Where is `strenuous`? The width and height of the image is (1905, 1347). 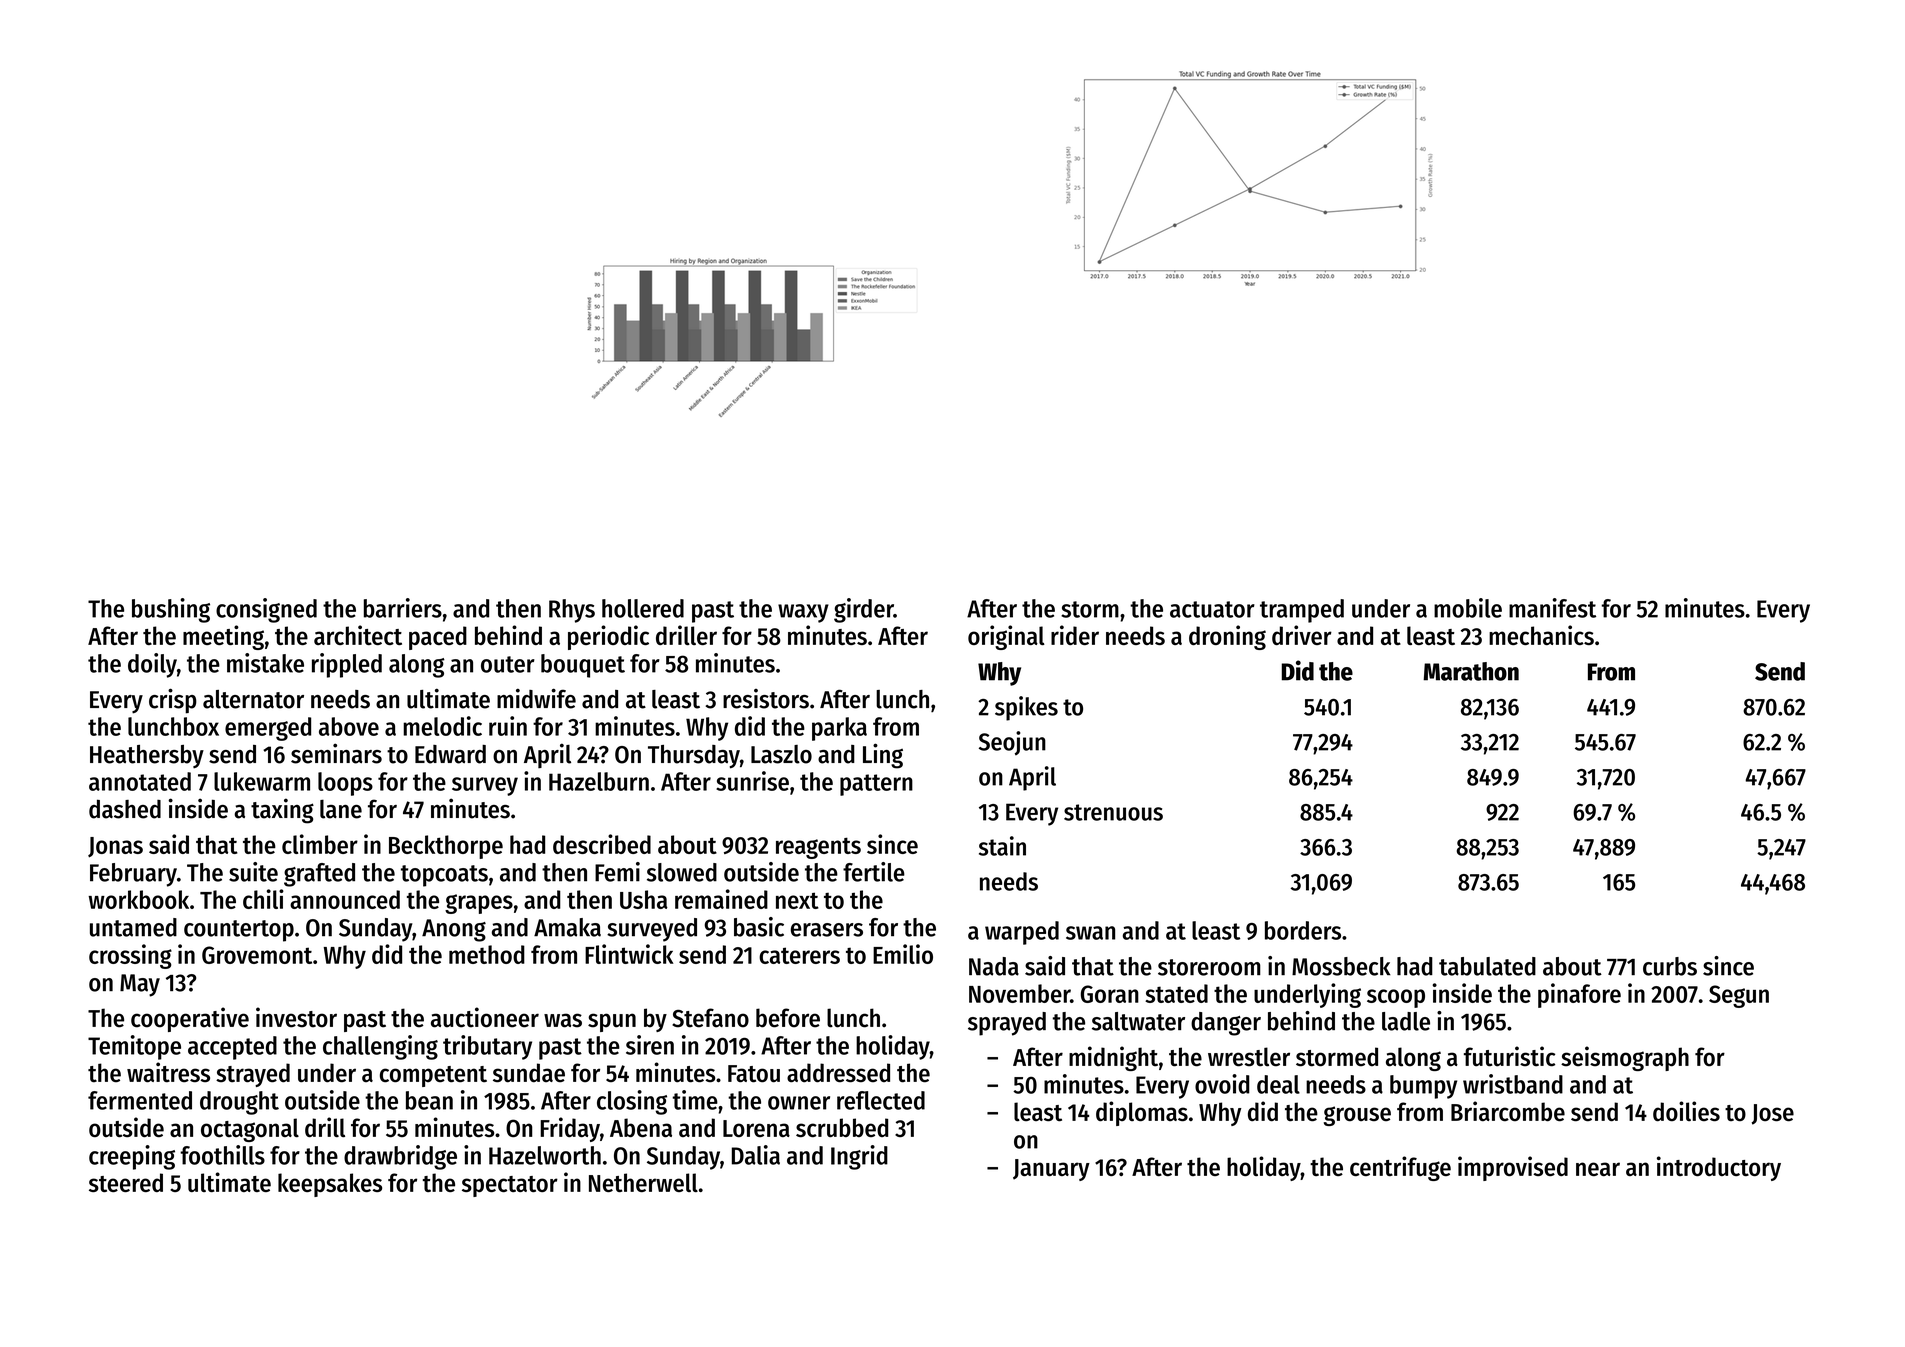 strenuous is located at coordinates (1113, 812).
